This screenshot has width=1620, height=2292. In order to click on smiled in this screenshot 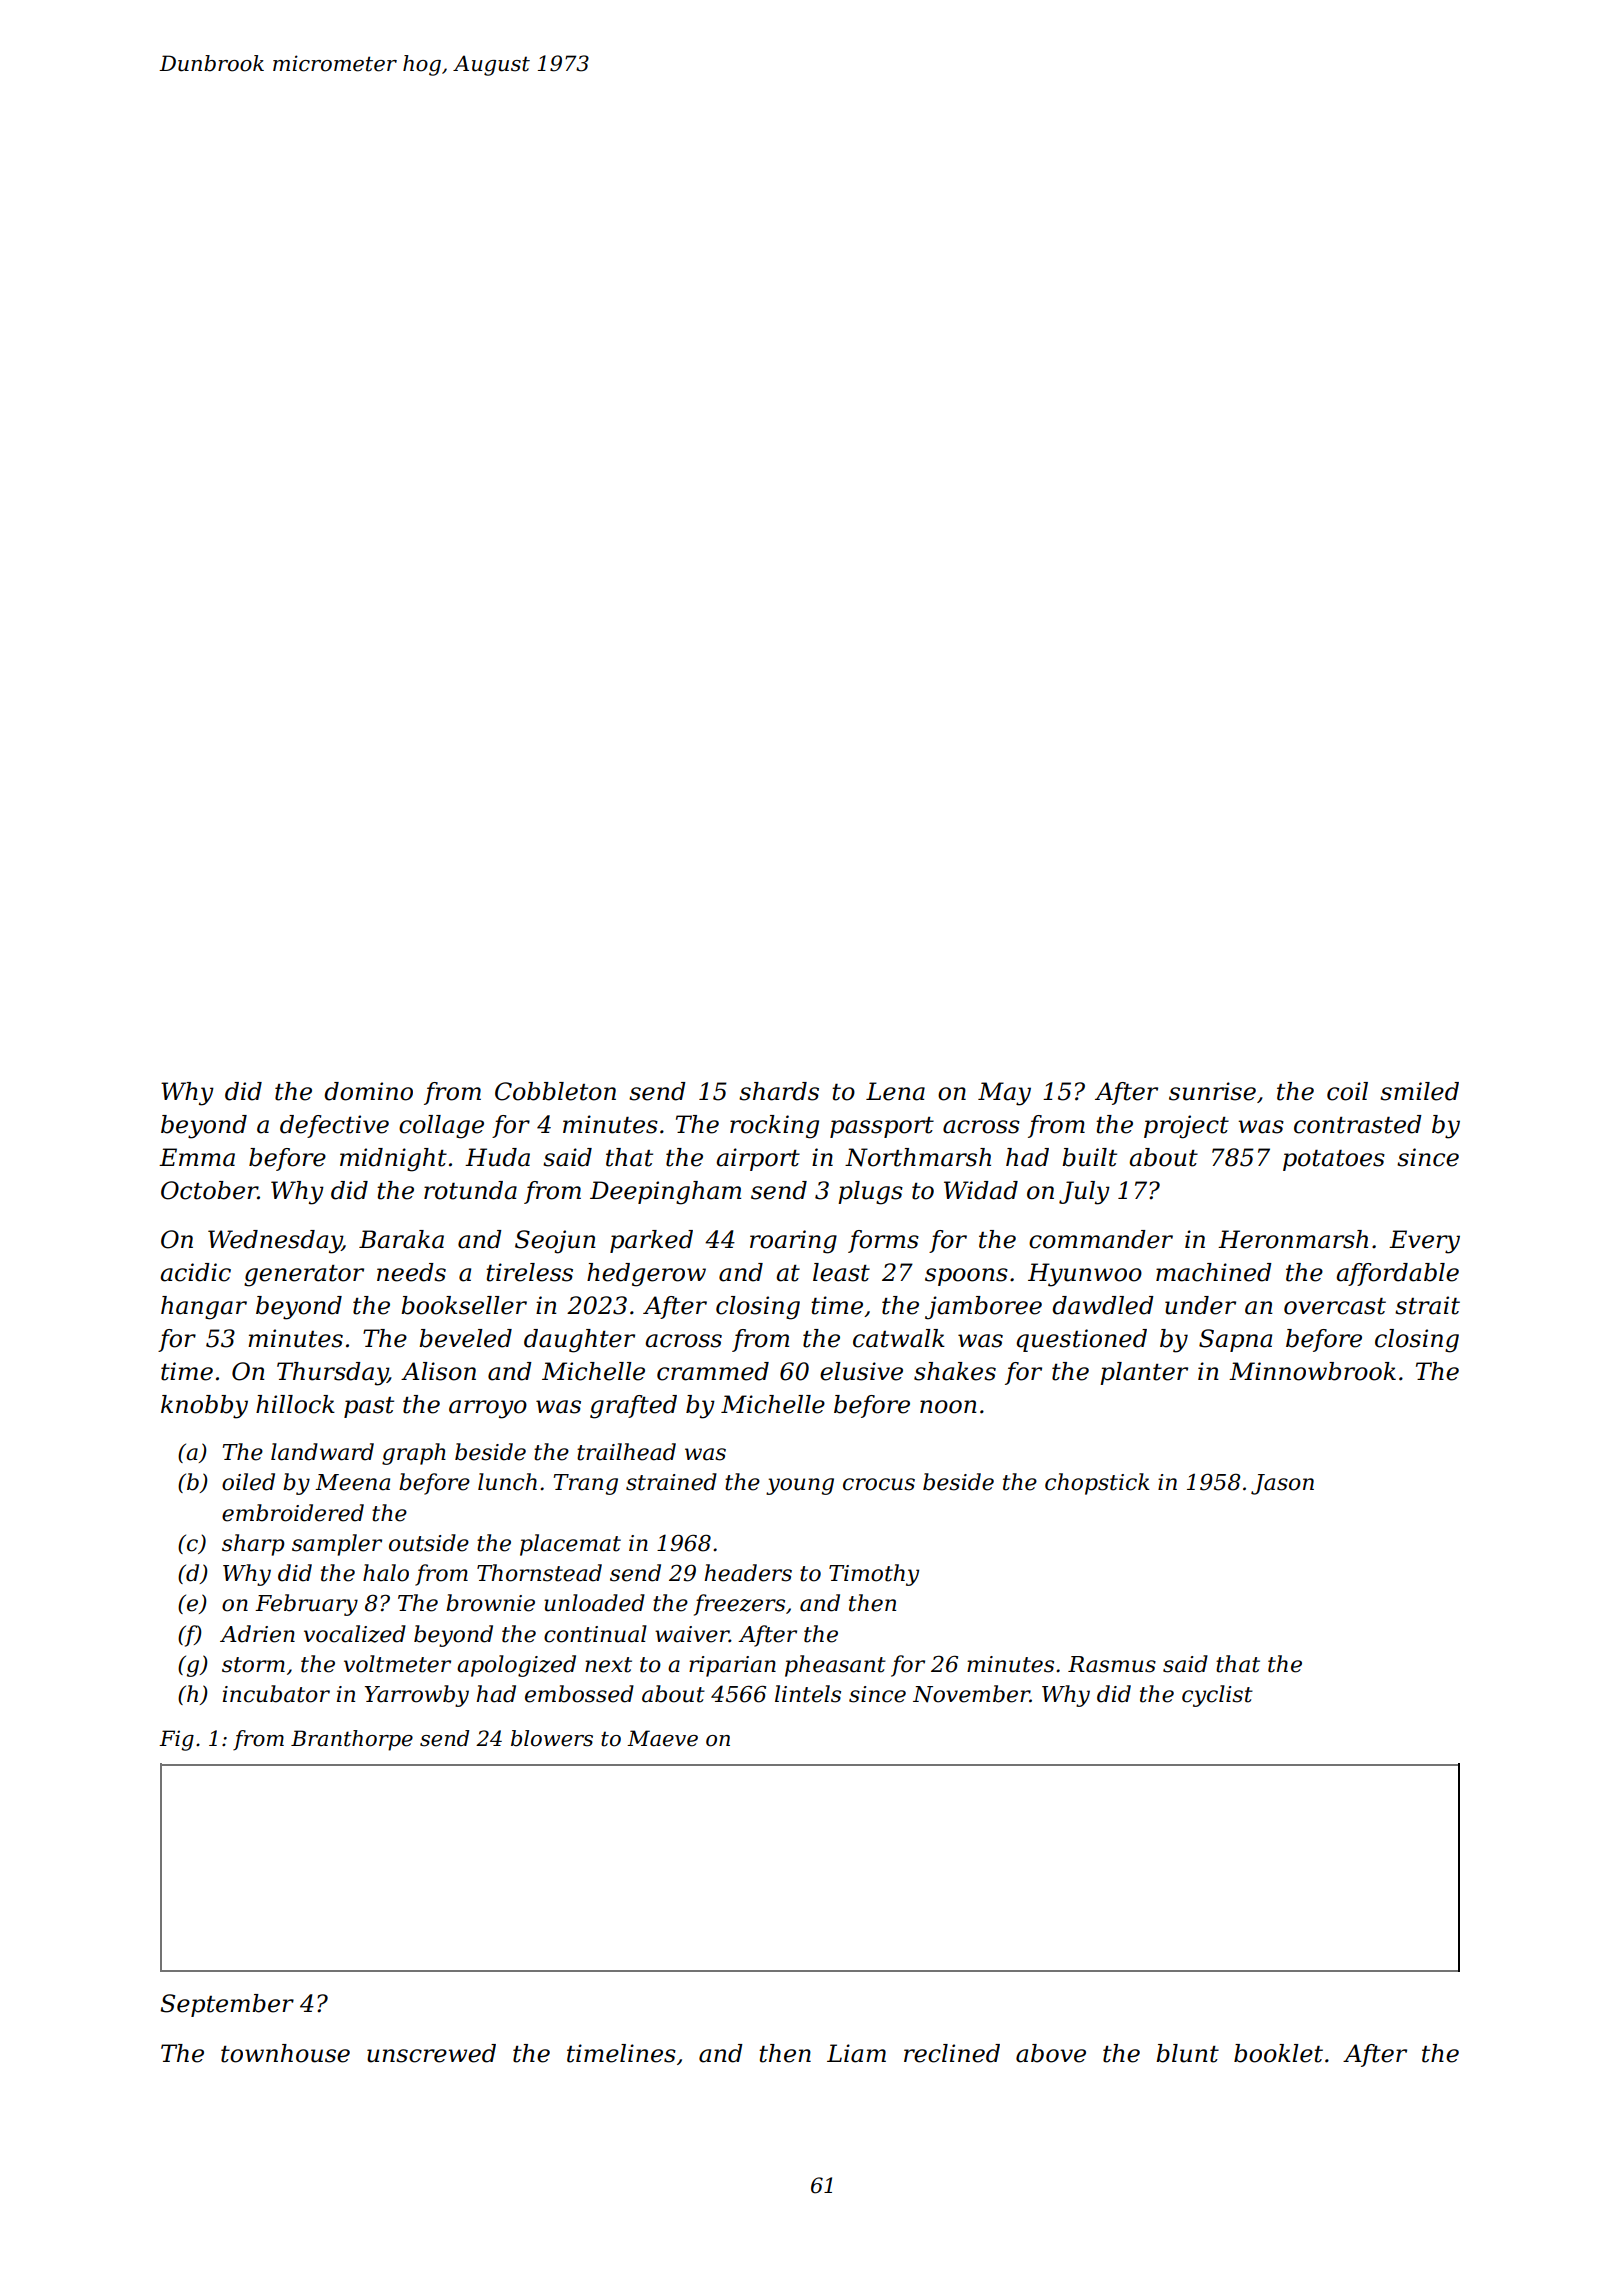, I will do `click(1419, 1091)`.
